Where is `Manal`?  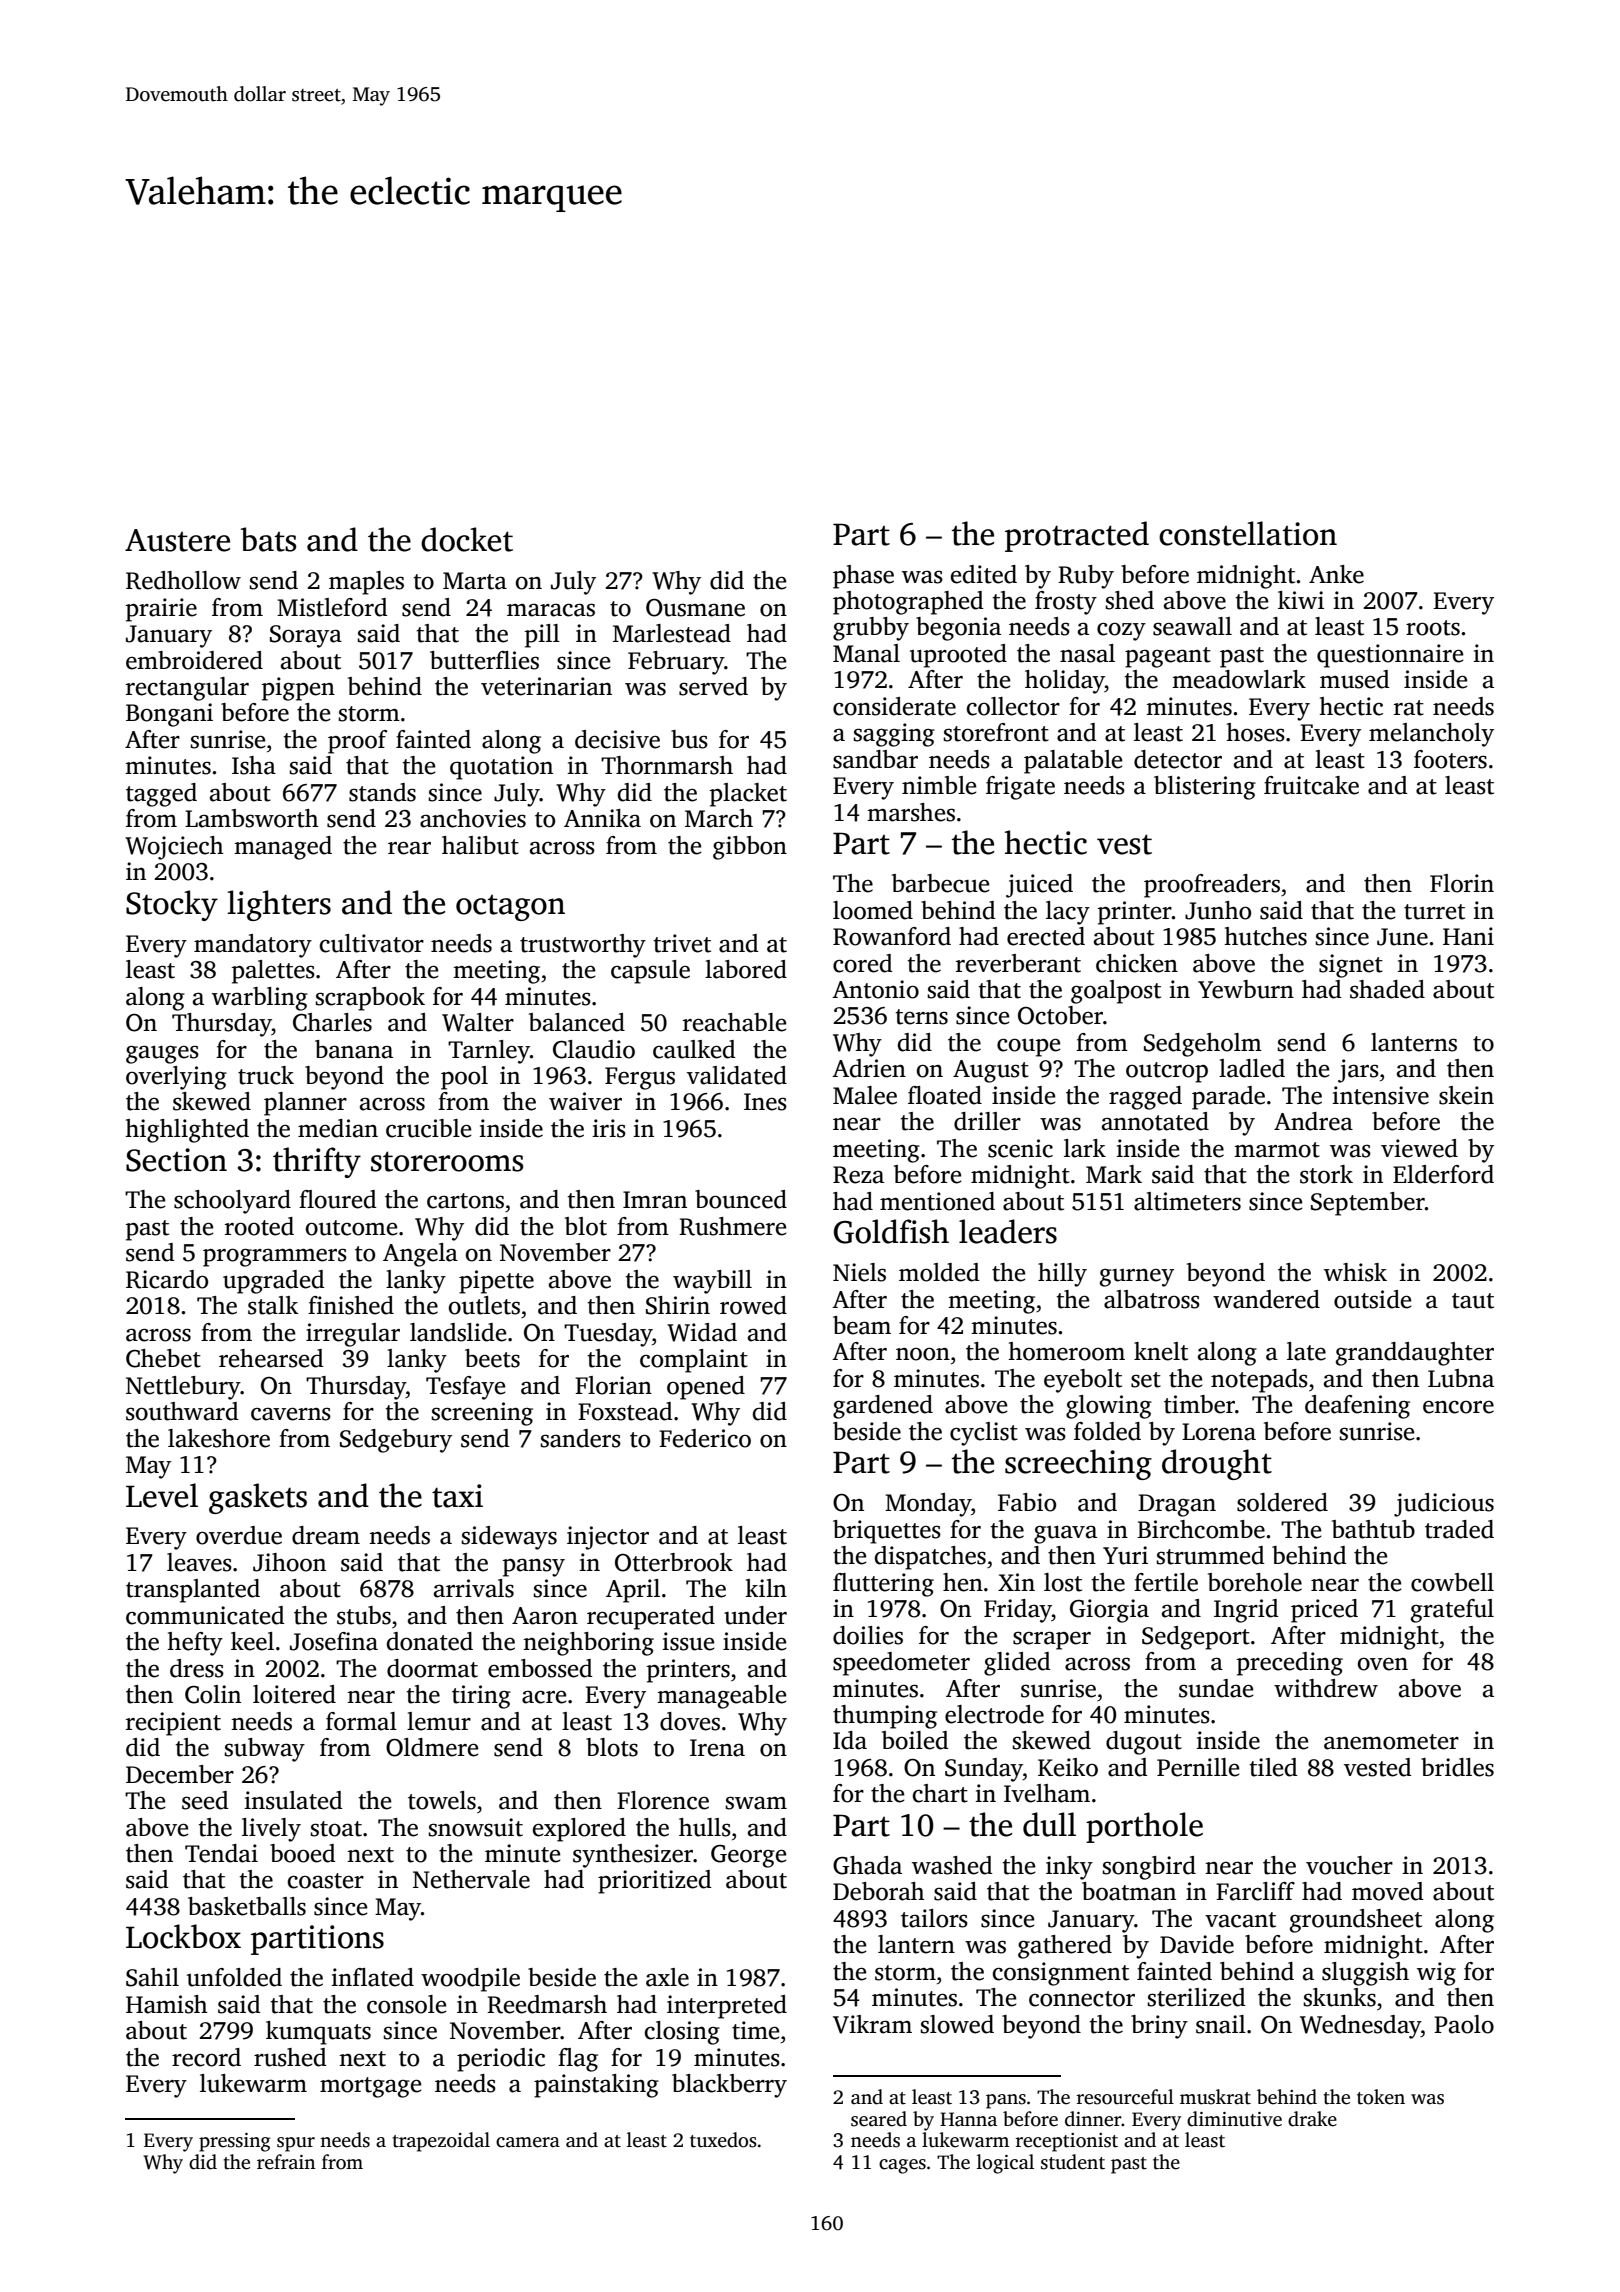 Manal is located at coordinates (866, 653).
